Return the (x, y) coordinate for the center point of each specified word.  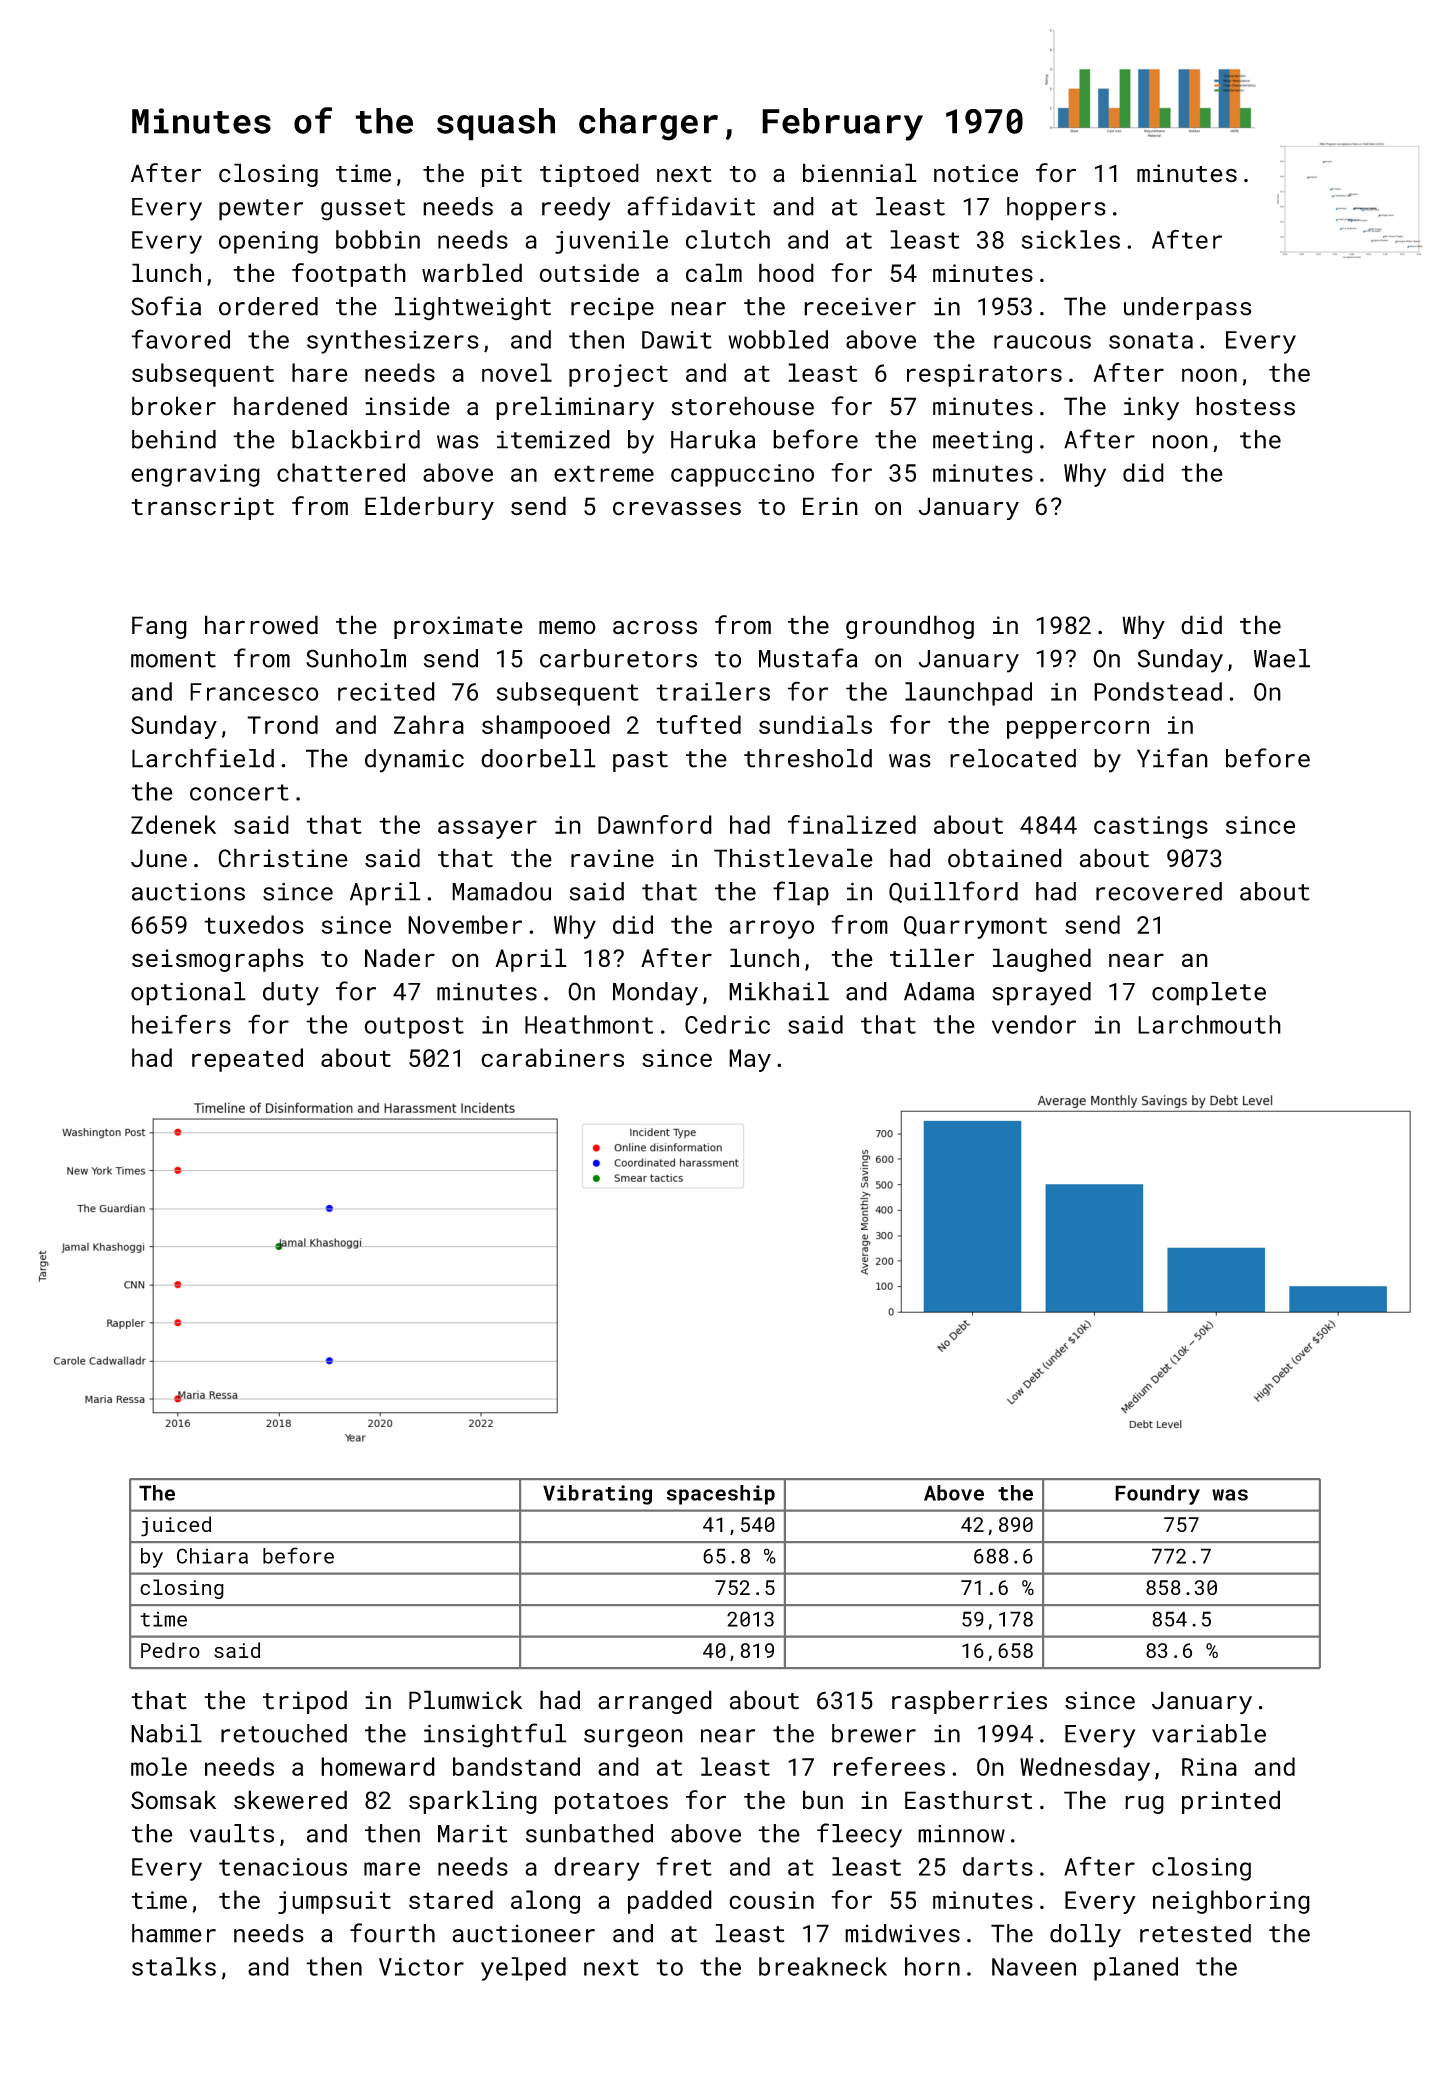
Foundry (1157, 1495)
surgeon (633, 1738)
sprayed (1041, 994)
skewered (290, 1800)
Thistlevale (793, 858)
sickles (1071, 239)
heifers (181, 1024)
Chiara (212, 1556)
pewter (261, 210)
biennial (860, 173)
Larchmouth (1209, 1024)
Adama (939, 991)
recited (386, 691)
